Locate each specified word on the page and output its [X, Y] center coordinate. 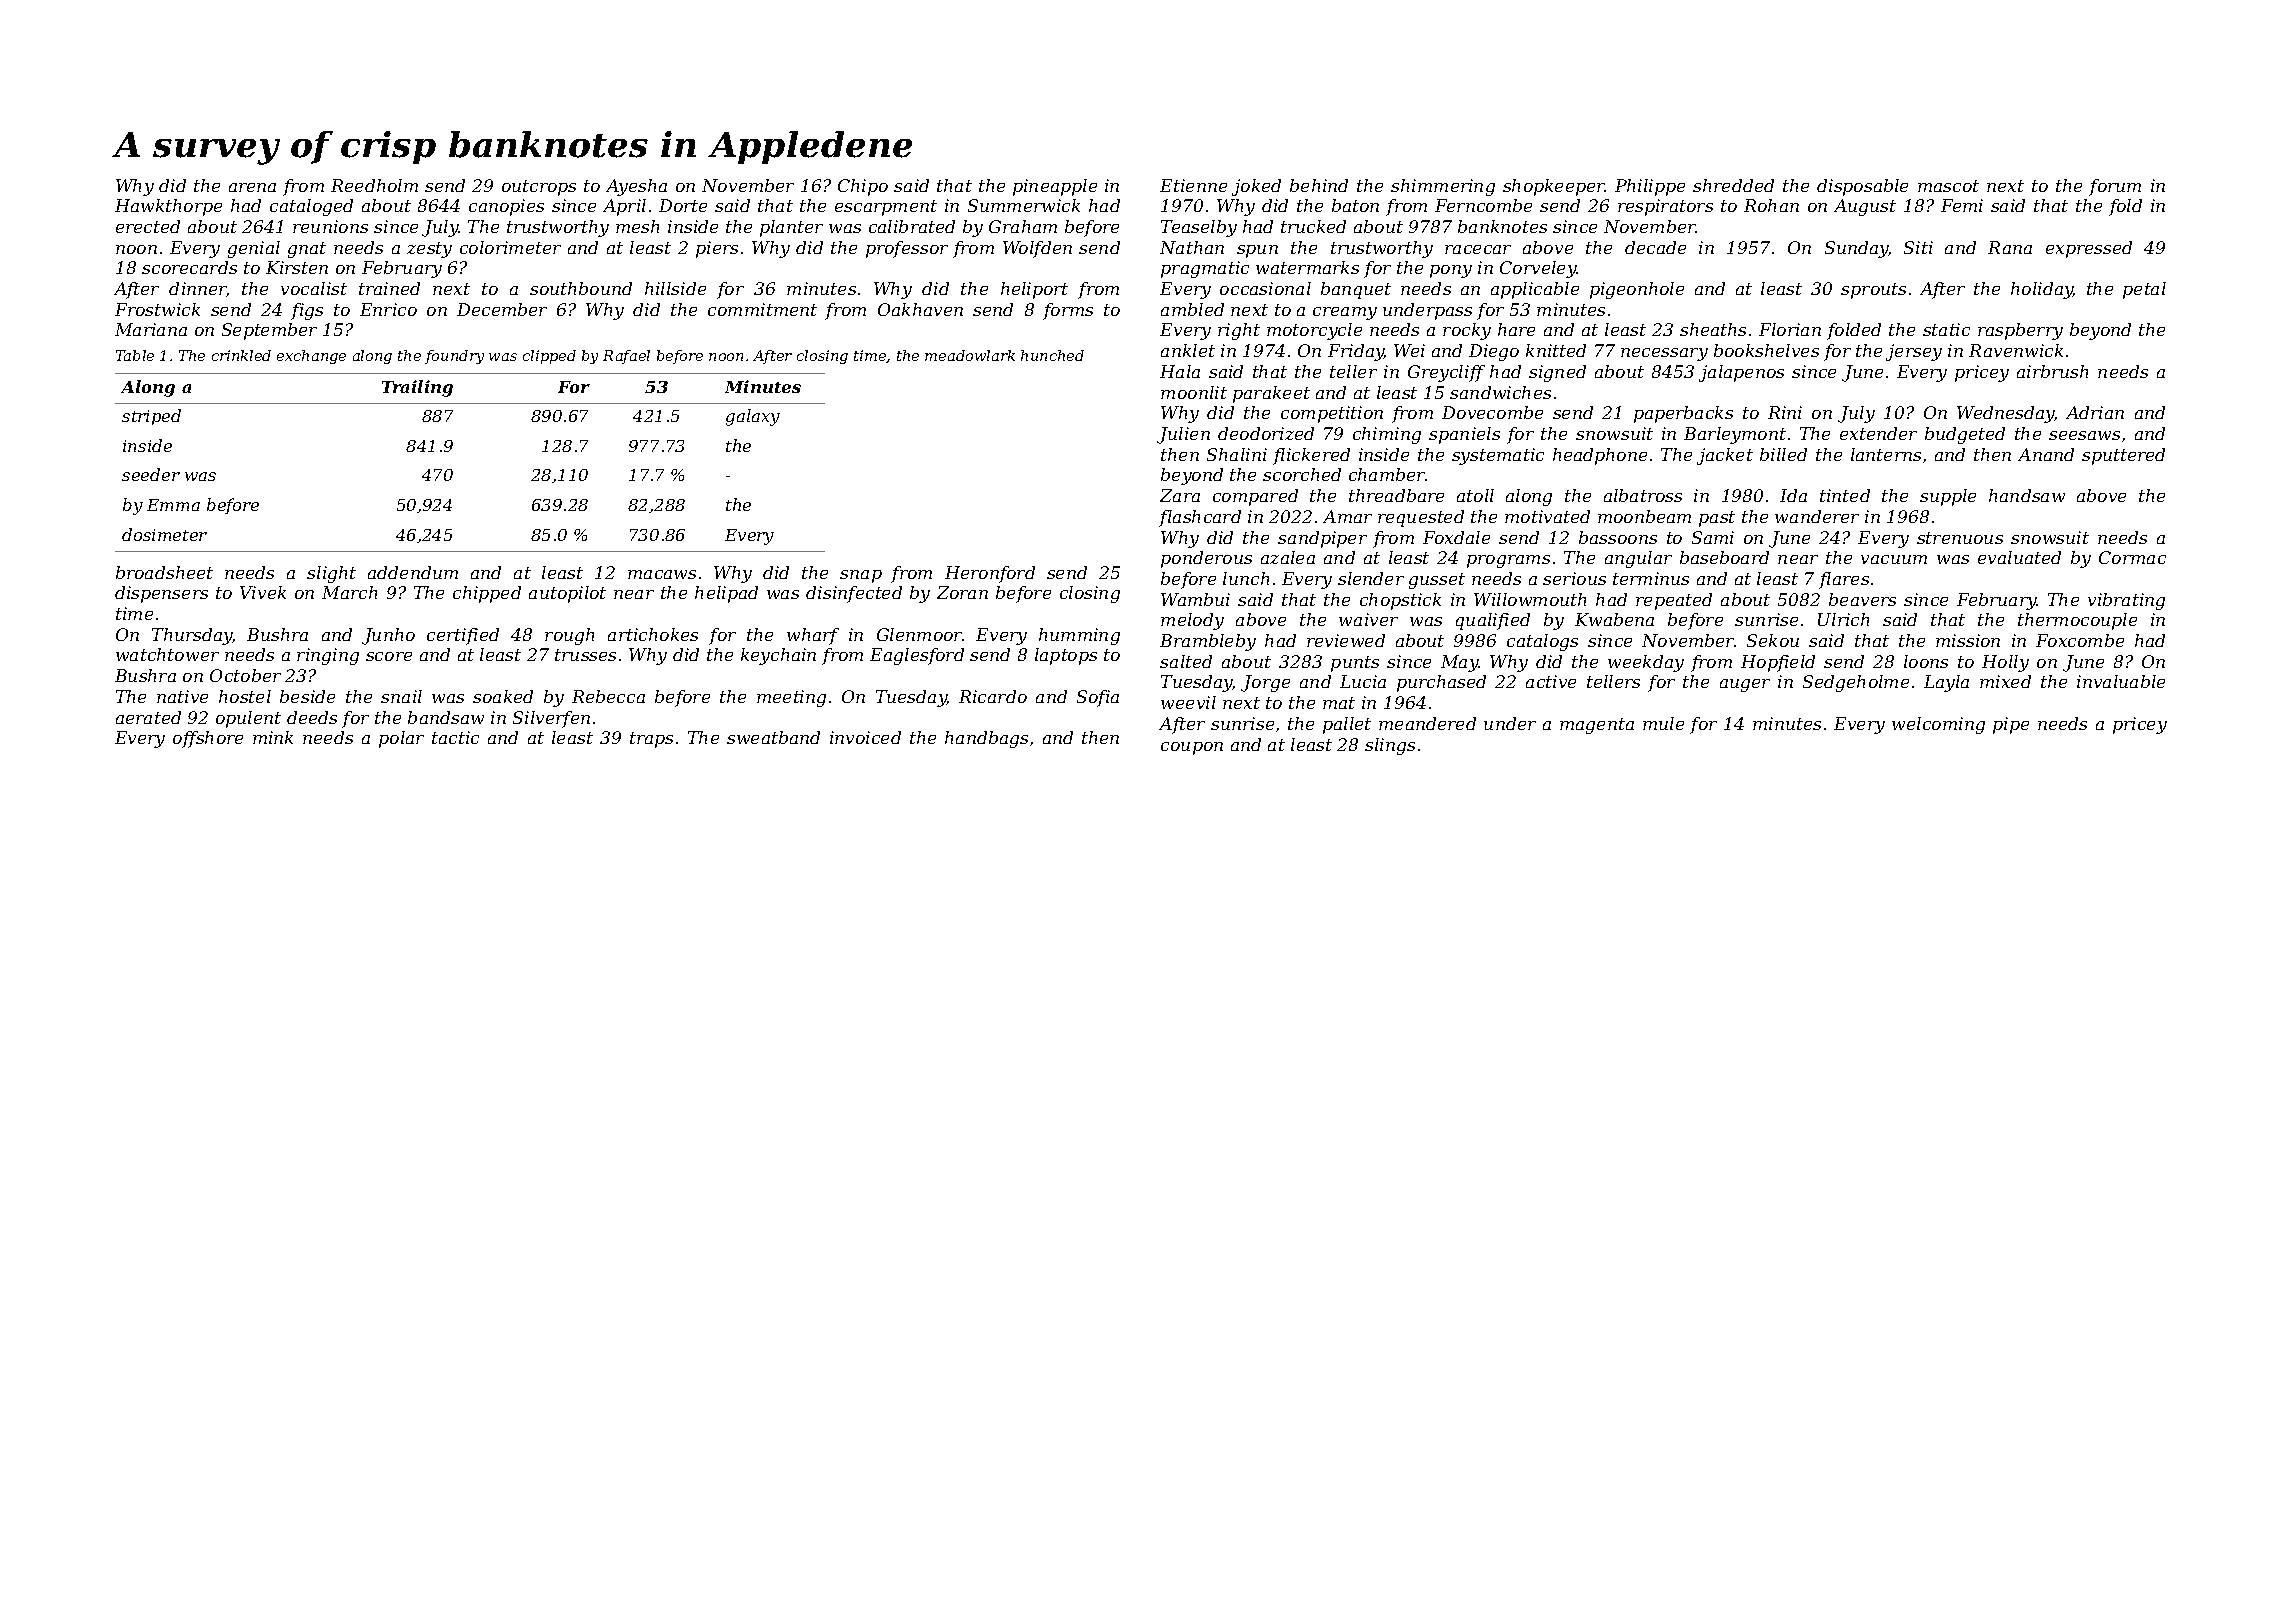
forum [2115, 187]
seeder [151, 474]
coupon [1192, 748]
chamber [1387, 474]
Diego [1494, 352]
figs [307, 311]
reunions [330, 226]
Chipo [863, 187]
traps [651, 740]
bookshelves [1766, 350]
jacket [1725, 456]
